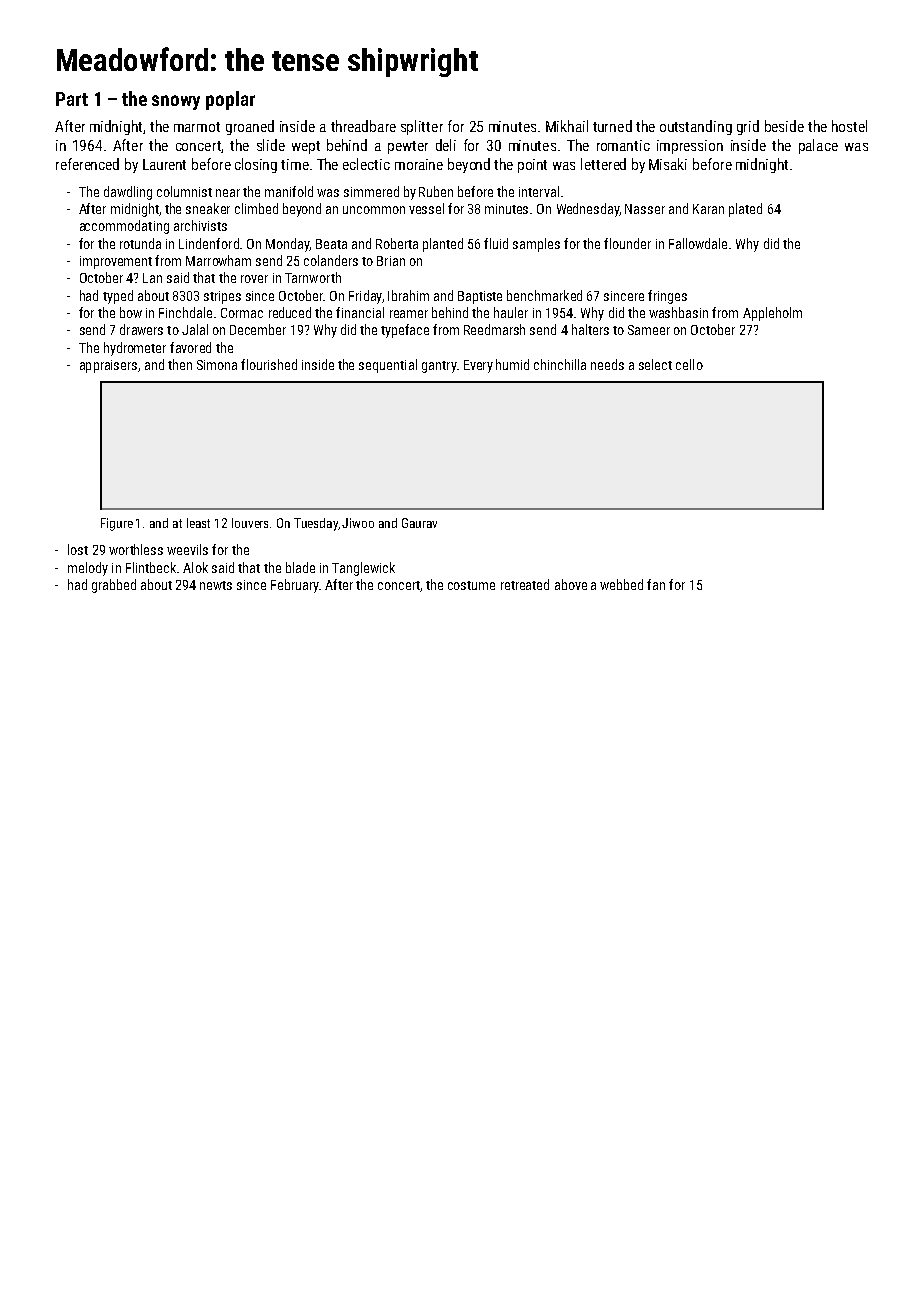 This screenshot has height=1308, width=924. I want to click on bow, so click(131, 312).
